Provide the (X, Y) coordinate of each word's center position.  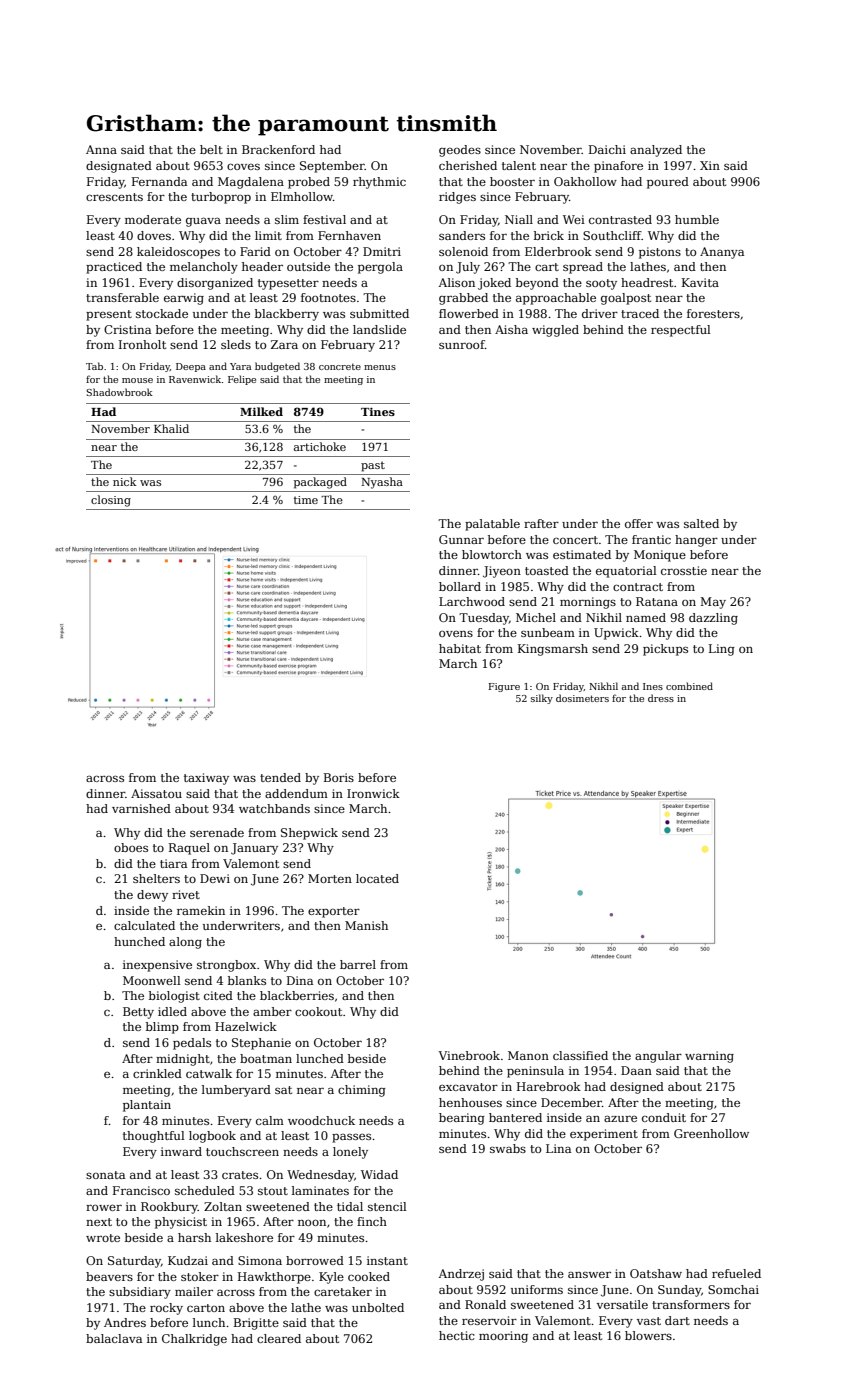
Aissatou (156, 793)
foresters (713, 313)
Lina (558, 1148)
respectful (681, 331)
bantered (515, 1117)
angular (658, 1057)
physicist (181, 1223)
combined (689, 686)
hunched (139, 941)
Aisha (511, 329)
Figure (504, 687)
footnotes (328, 297)
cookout (318, 1011)
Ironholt (142, 344)
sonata (105, 1175)
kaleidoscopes (178, 253)
